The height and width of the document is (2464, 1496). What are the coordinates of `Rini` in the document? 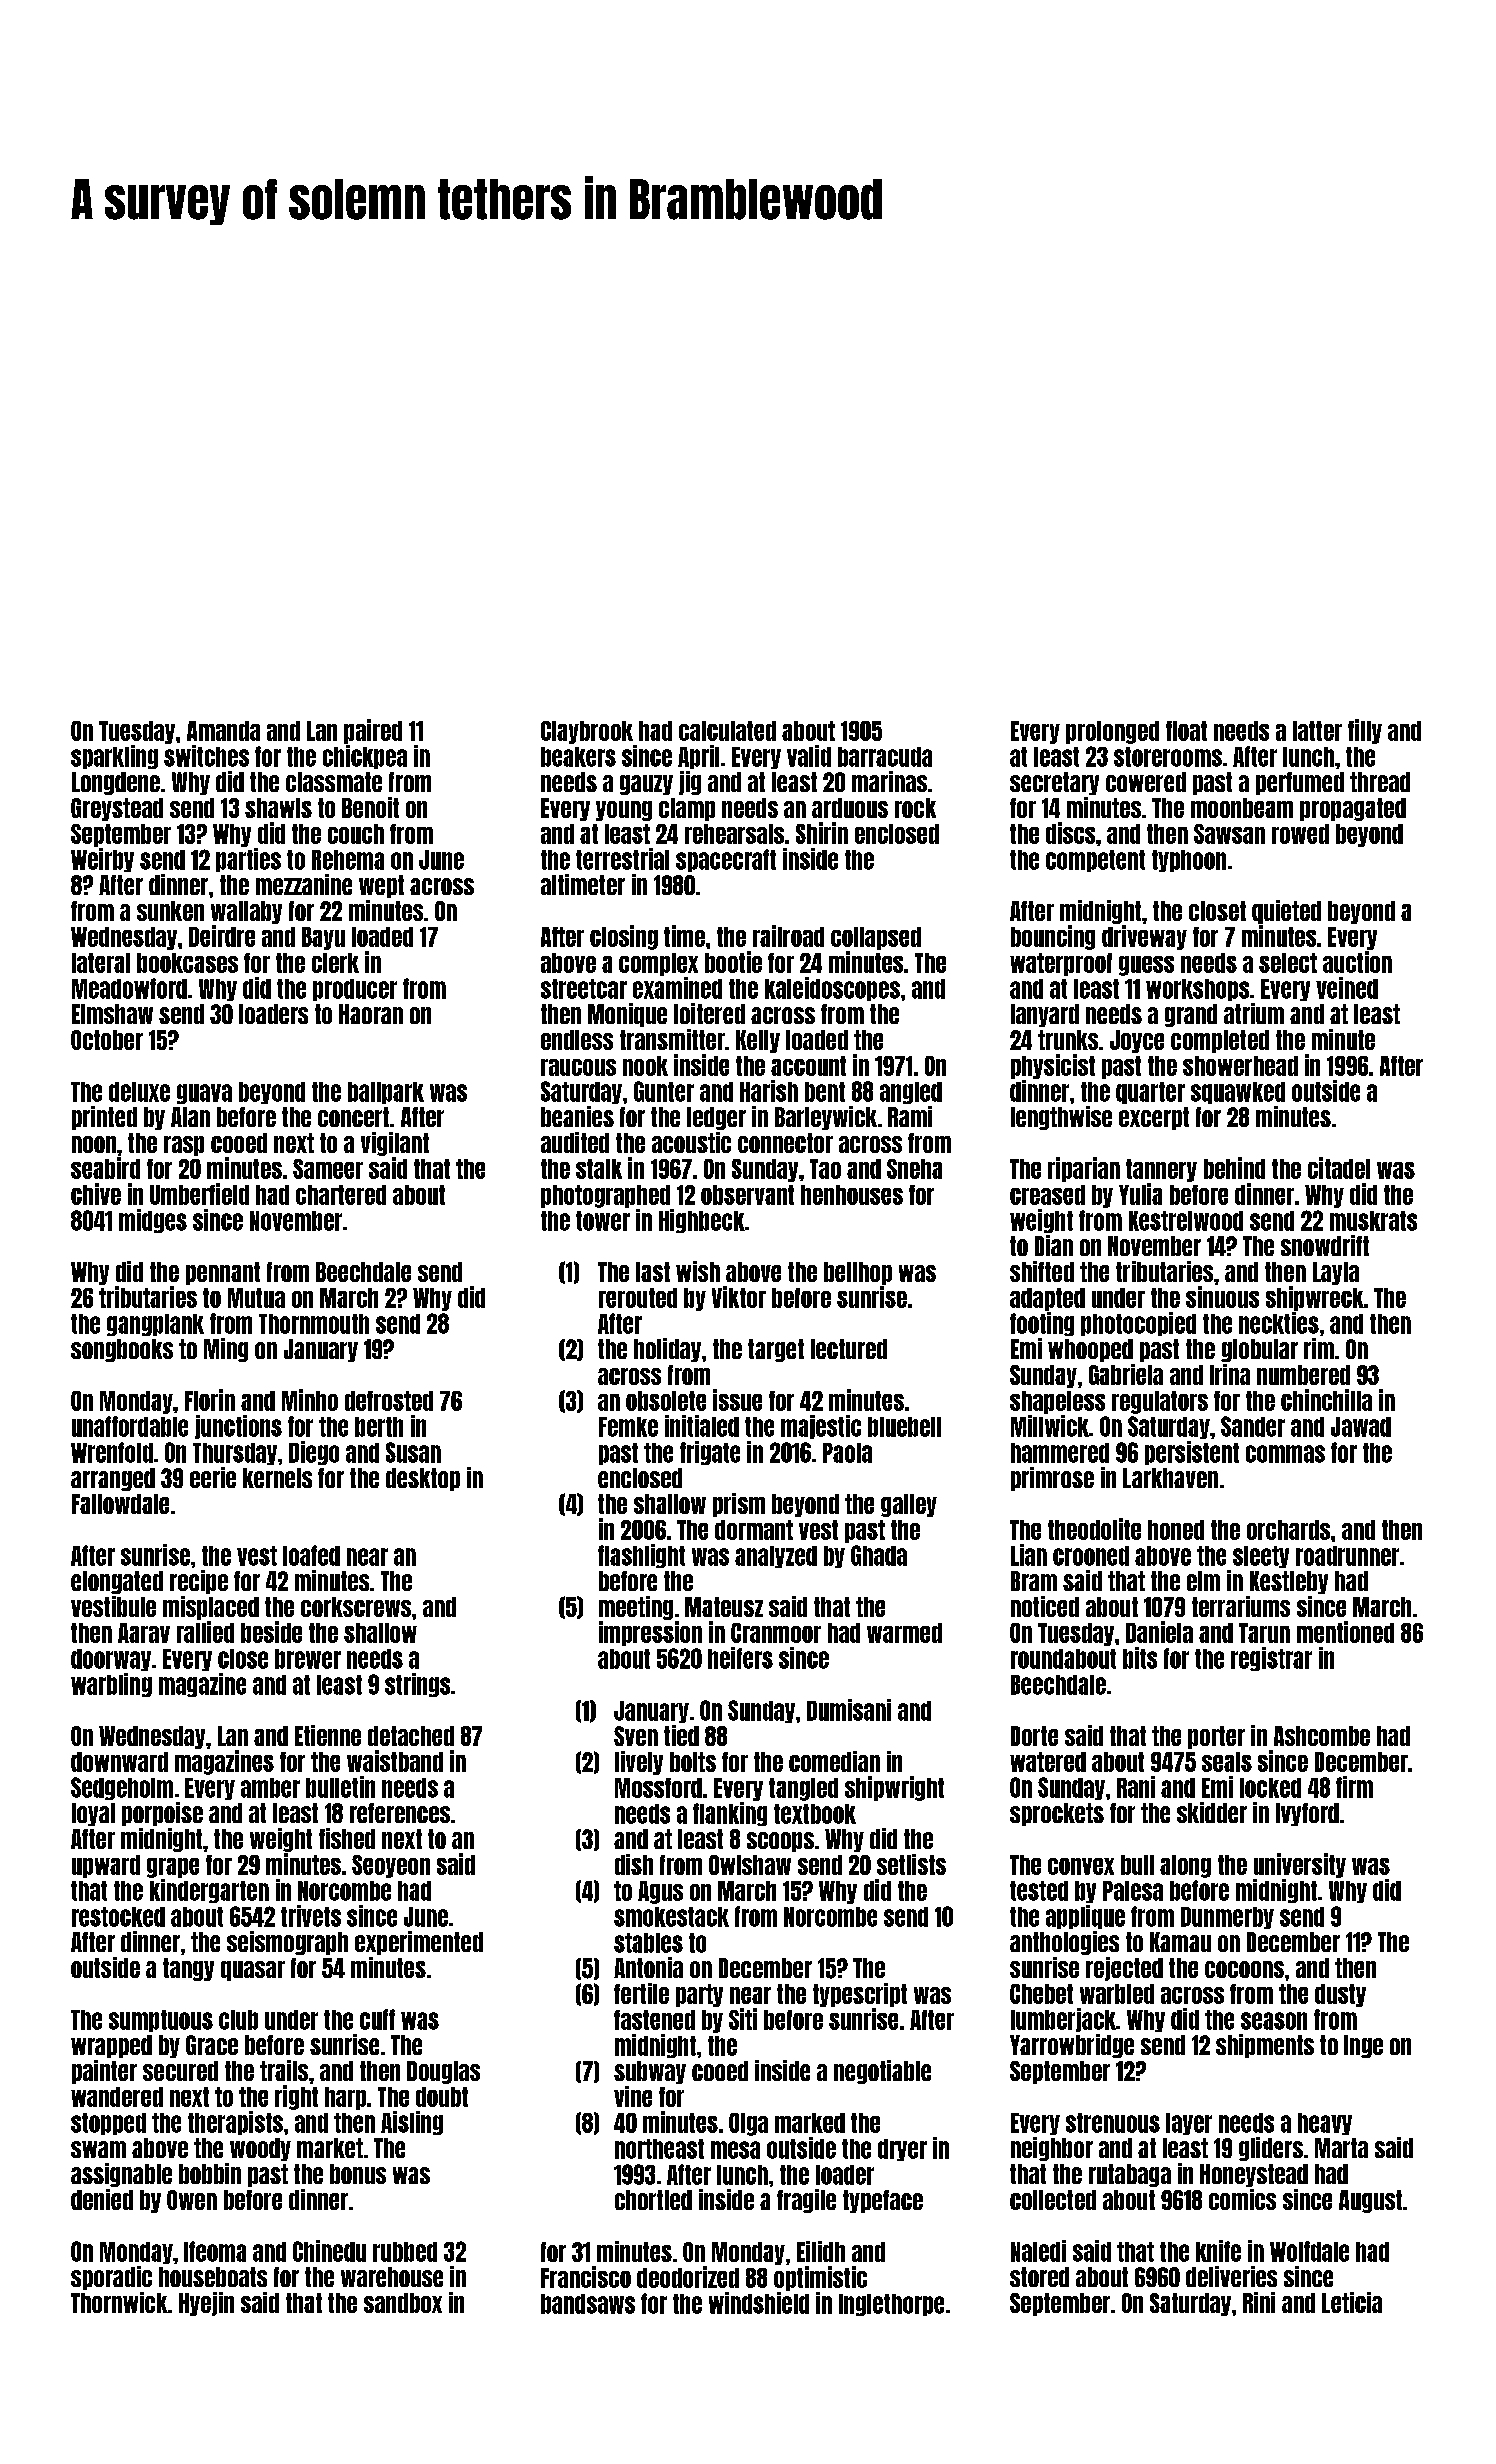 It's located at (1259, 2302).
